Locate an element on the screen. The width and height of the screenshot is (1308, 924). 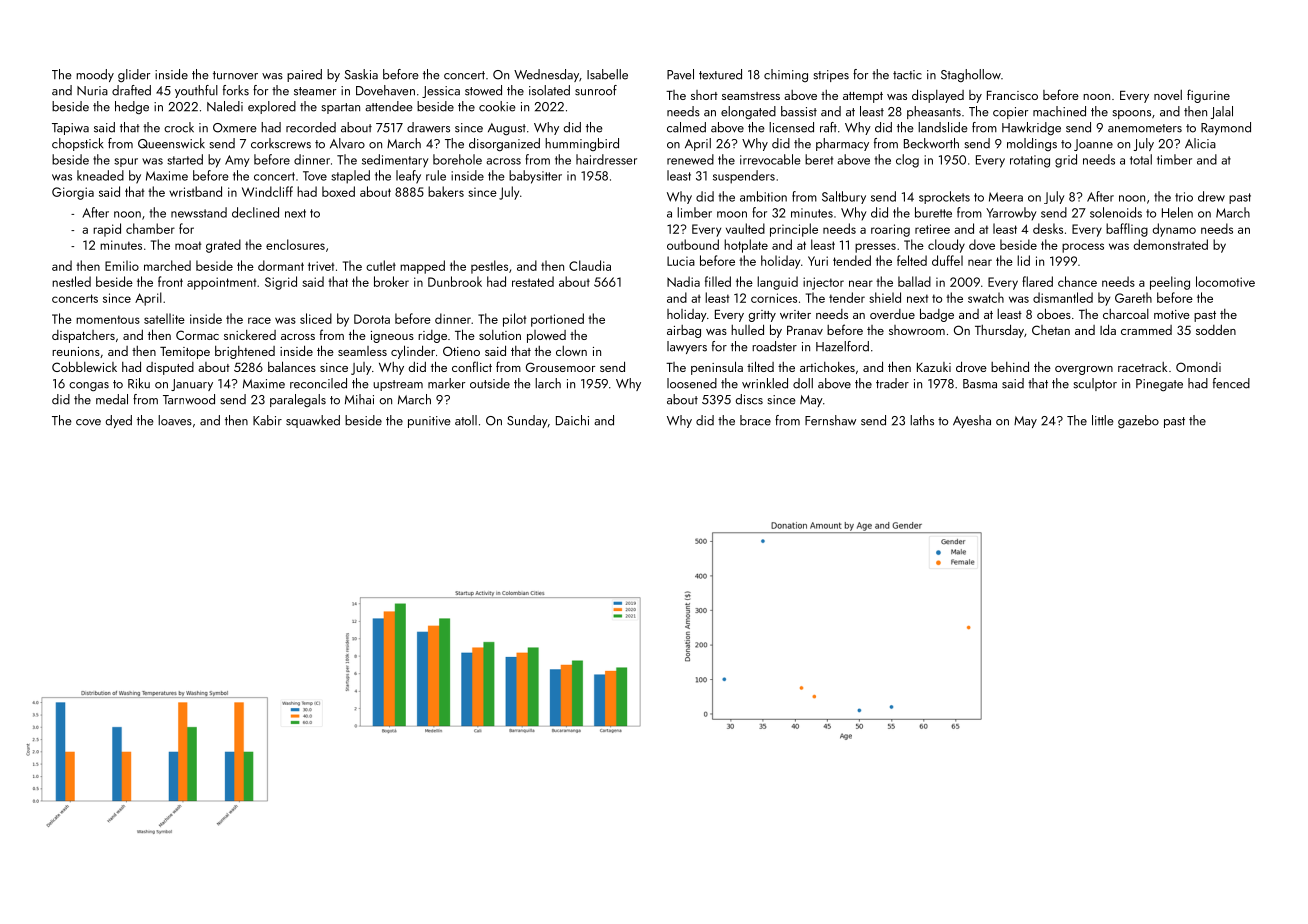
anemometers is located at coordinates (1145, 128).
